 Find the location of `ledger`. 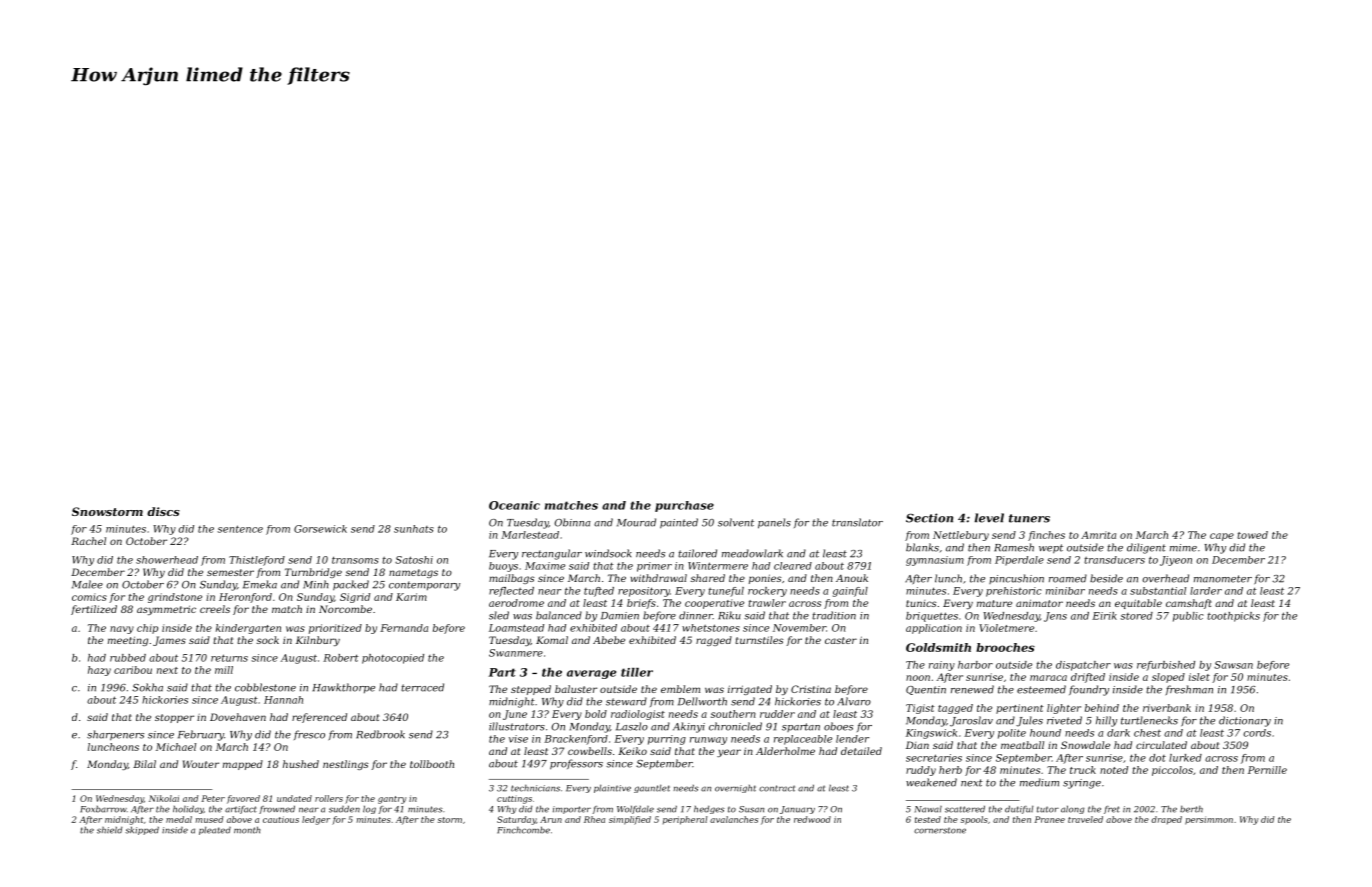

ledger is located at coordinates (316, 820).
